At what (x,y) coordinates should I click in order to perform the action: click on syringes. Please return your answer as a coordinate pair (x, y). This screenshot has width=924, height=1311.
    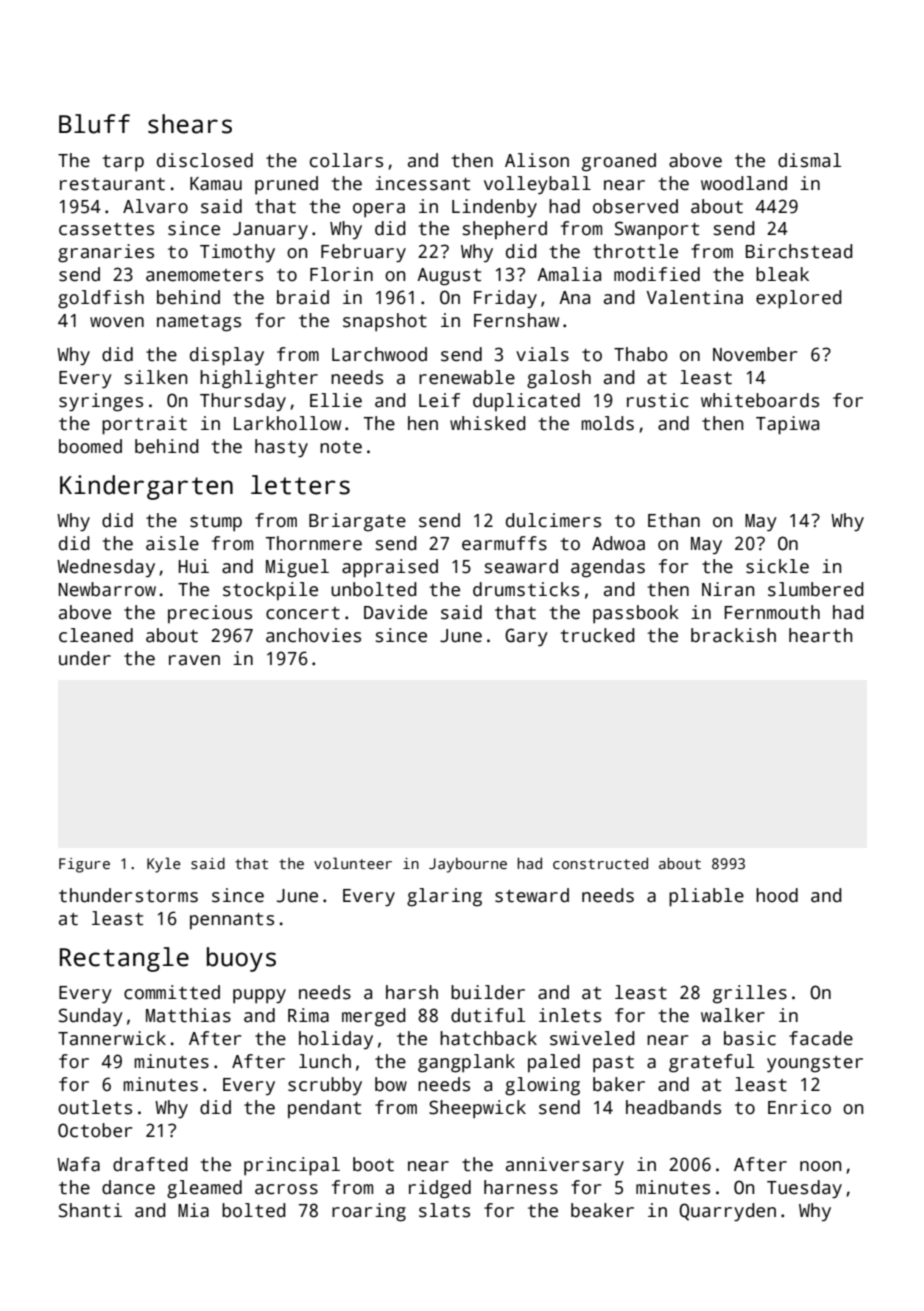
    Looking at the image, I should click on (101, 402).
